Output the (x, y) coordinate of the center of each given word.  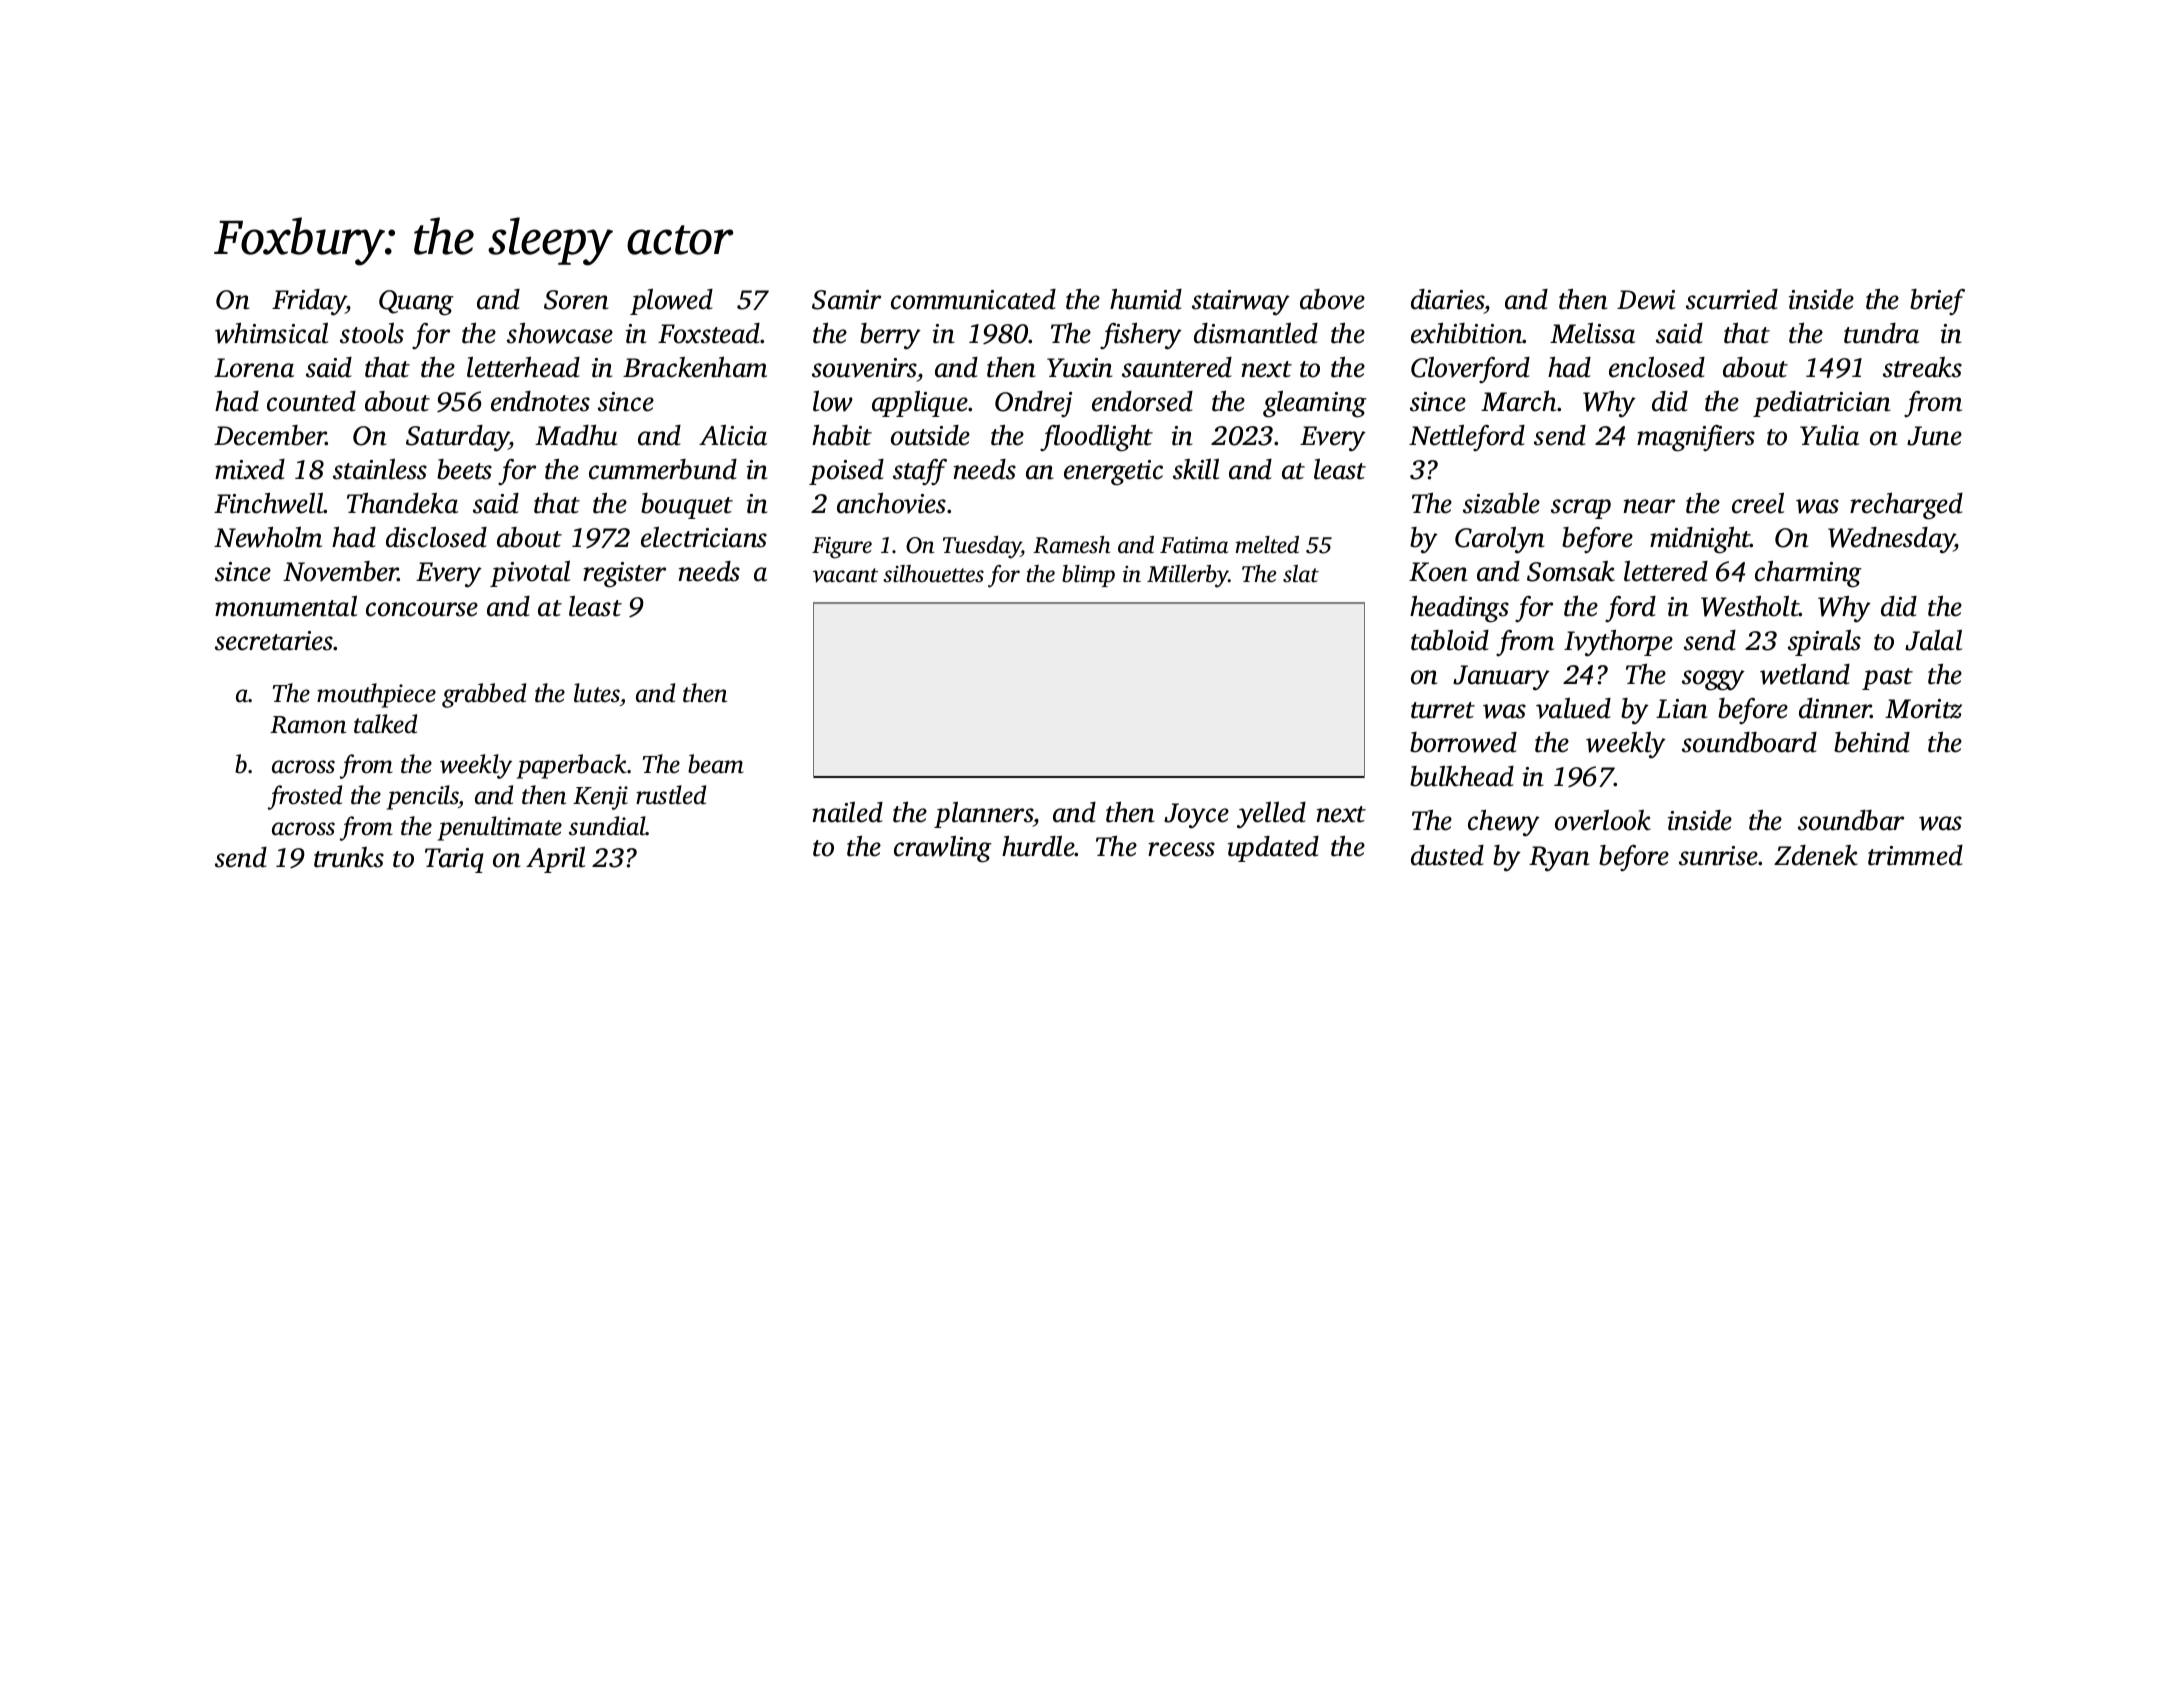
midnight (1700, 540)
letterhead (523, 367)
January (1501, 678)
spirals (1824, 643)
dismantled (1256, 333)
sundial (607, 826)
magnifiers (1696, 438)
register (624, 575)
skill (1196, 469)
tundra (1881, 333)
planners (983, 815)
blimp (1088, 576)
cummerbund (663, 469)
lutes (597, 693)
